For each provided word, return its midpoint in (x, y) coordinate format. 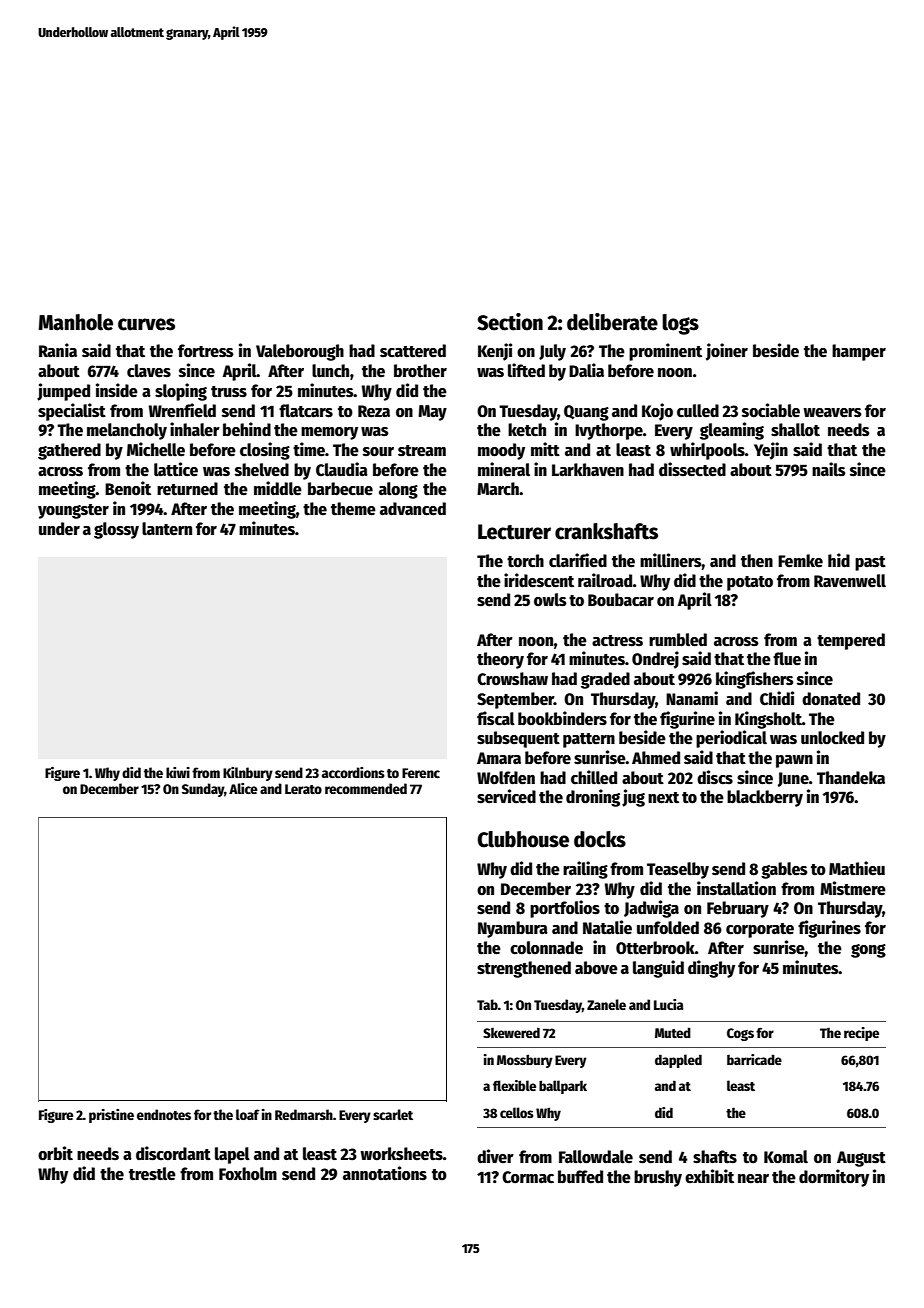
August (861, 1159)
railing (585, 870)
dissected (692, 469)
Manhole (76, 322)
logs (680, 324)
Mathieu (857, 868)
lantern (167, 529)
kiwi (178, 772)
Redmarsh (304, 1114)
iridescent (539, 580)
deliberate (612, 322)
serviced (506, 796)
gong (868, 951)
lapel (232, 1155)
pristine (111, 1116)
